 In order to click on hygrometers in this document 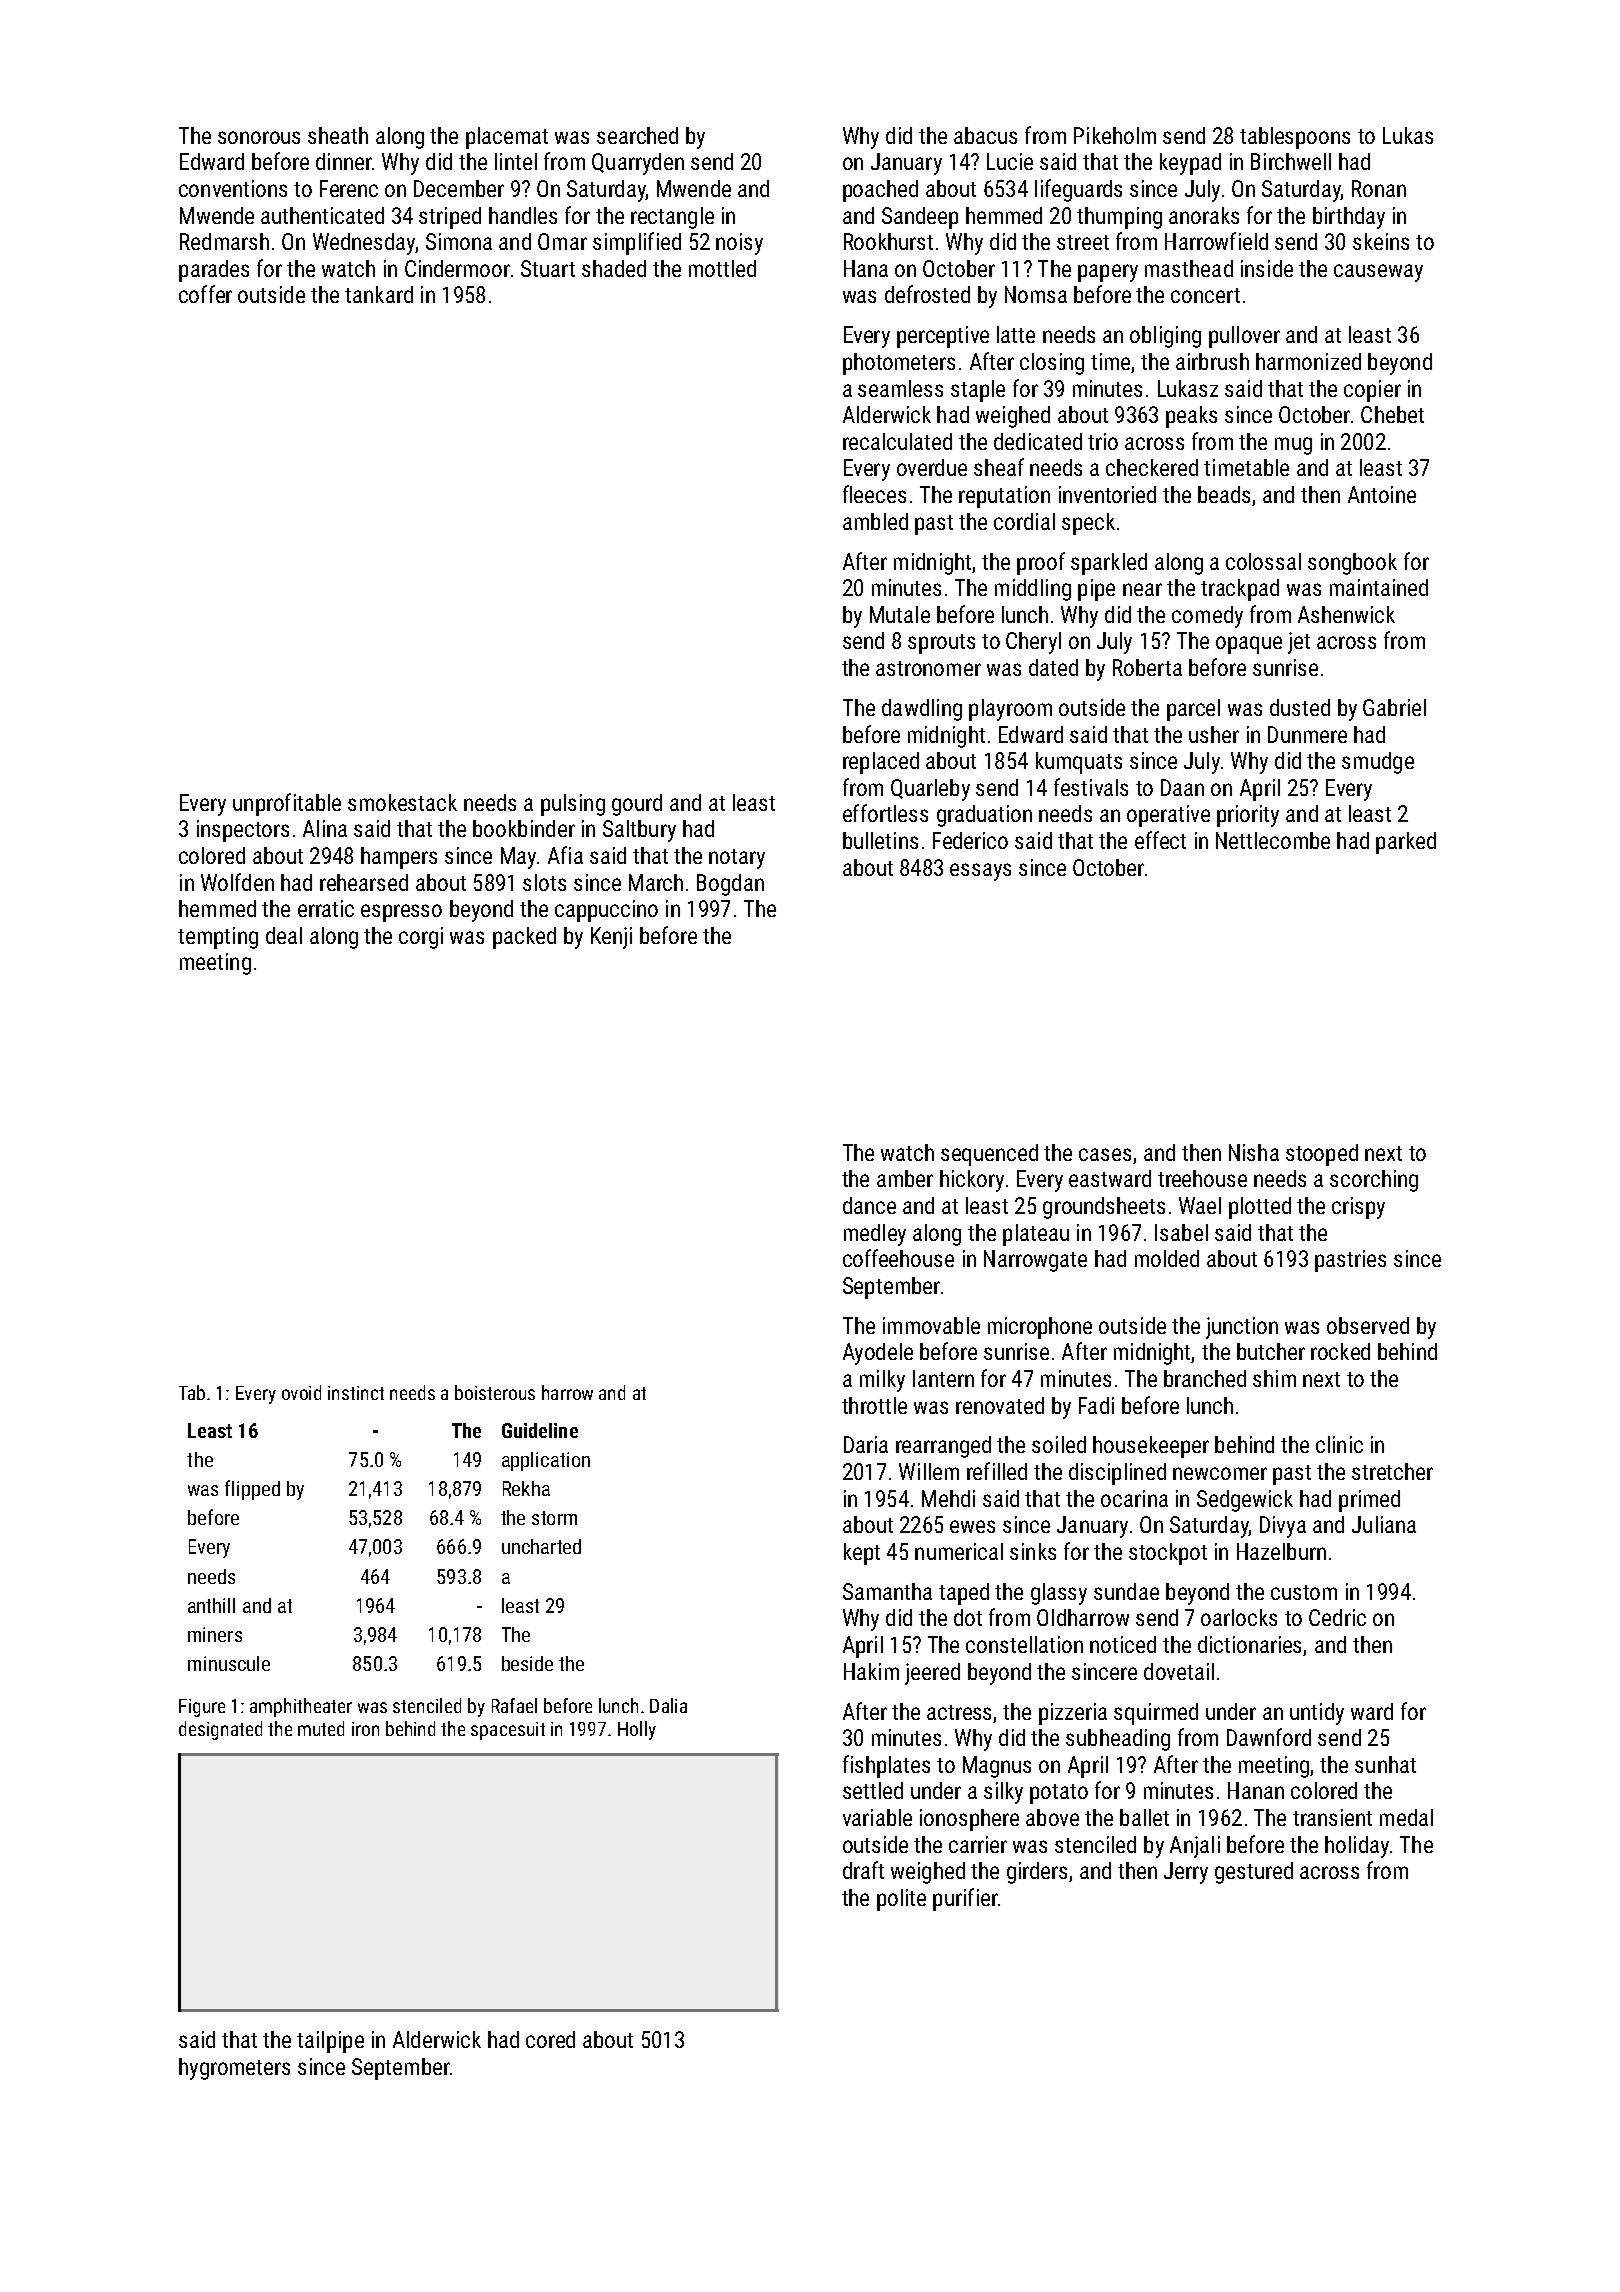, I will do `click(234, 2069)`.
